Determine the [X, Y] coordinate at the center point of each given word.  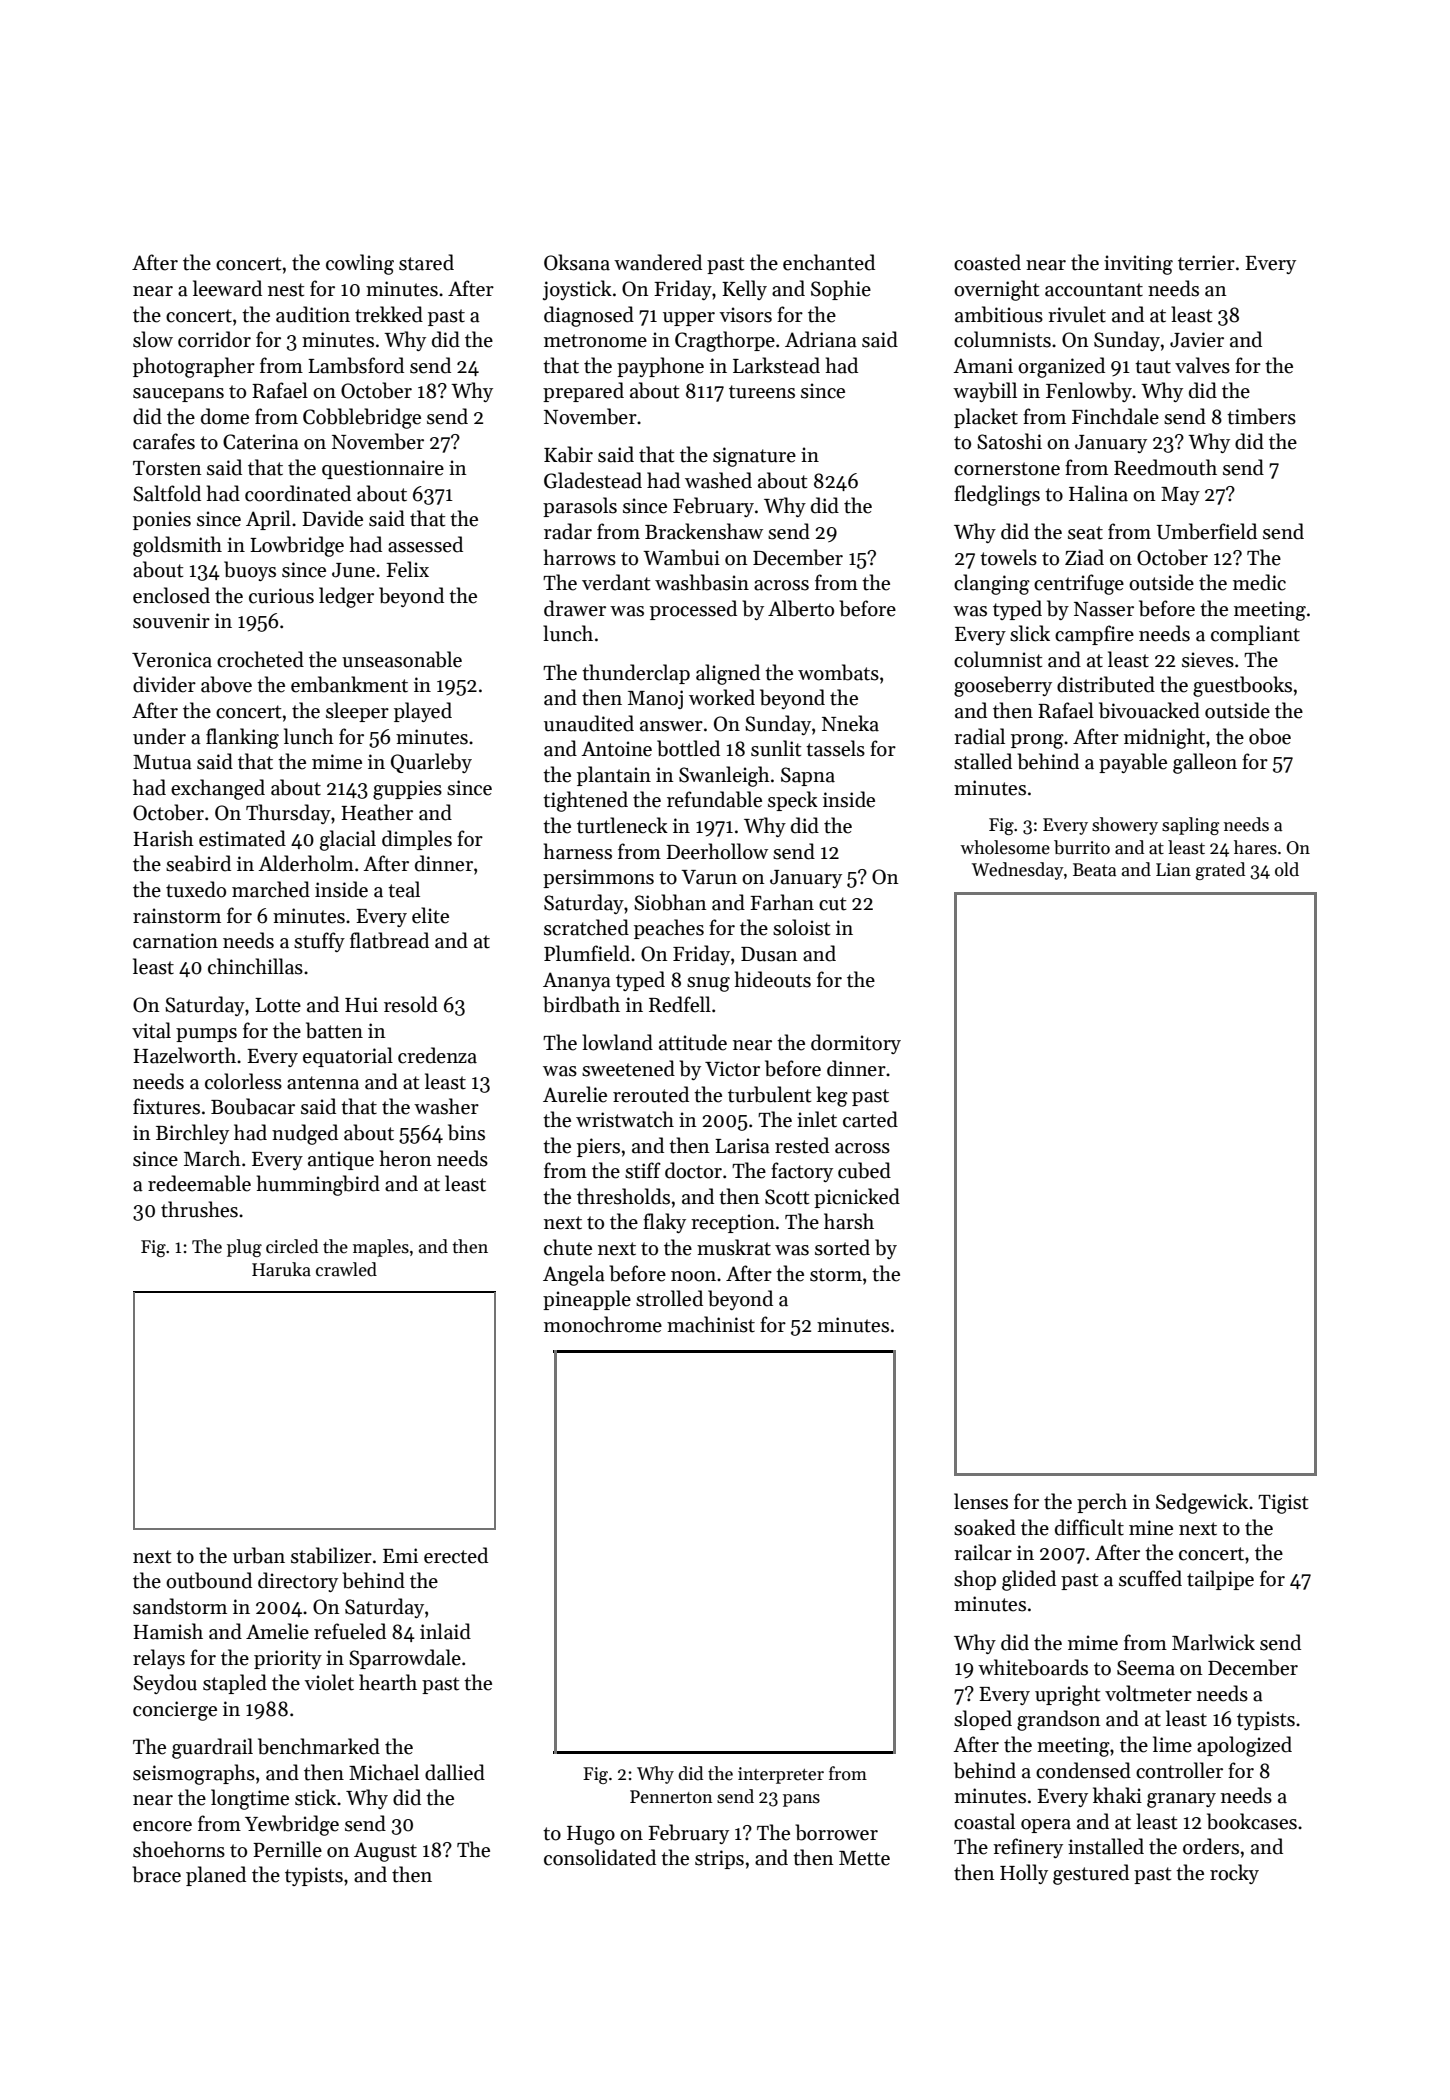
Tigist [1283, 1504]
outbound [209, 1580]
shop [975, 1580]
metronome [595, 341]
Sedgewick [1202, 1503]
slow [153, 339]
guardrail [212, 1748]
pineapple [587, 1300]
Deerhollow [717, 851]
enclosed [171, 595]
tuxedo [196, 889]
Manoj [655, 699]
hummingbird [318, 1185]
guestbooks [1242, 686]
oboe [1270, 736]
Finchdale [1115, 416]
